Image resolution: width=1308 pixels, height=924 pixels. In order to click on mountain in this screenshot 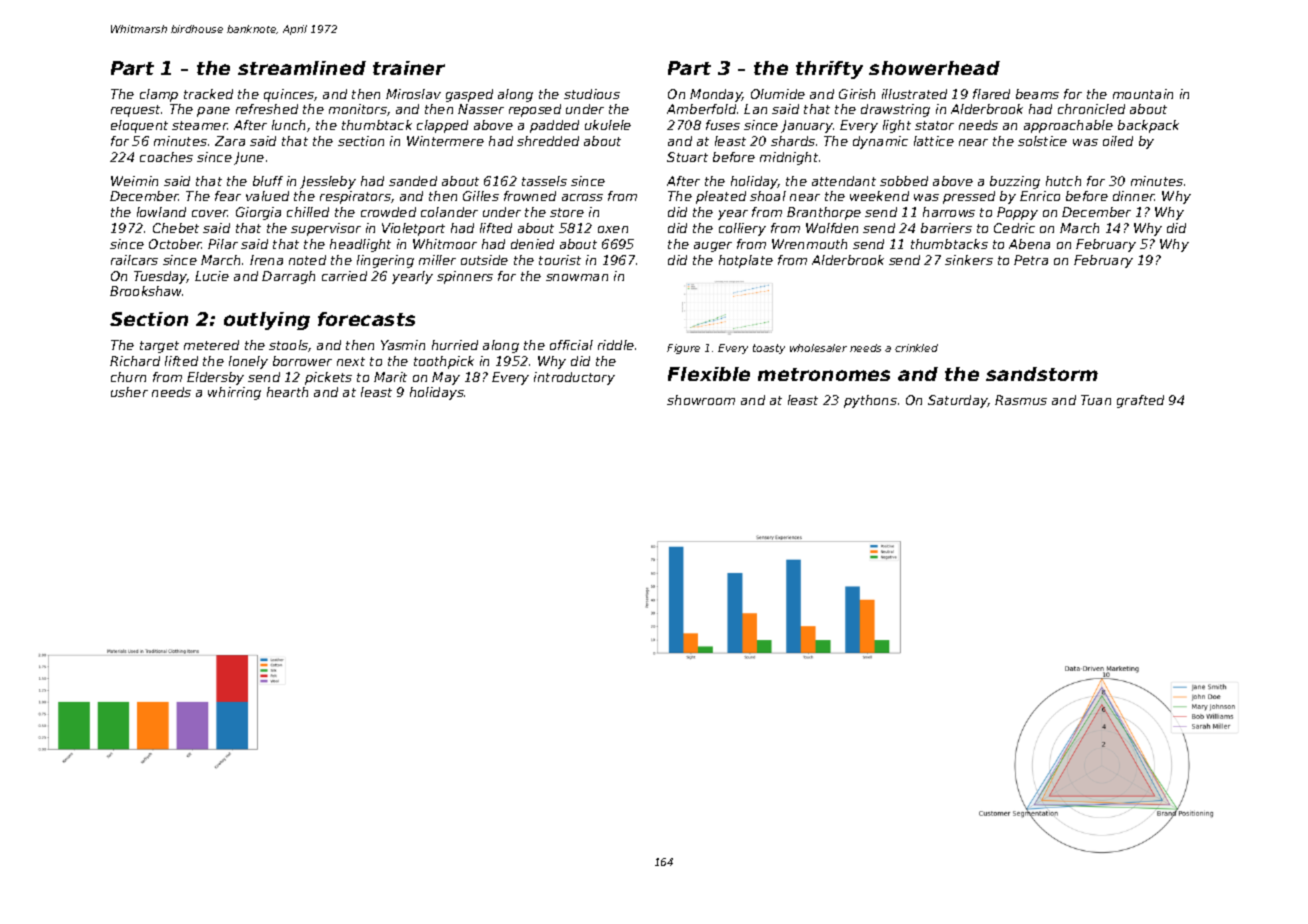, I will do `click(1143, 94)`.
